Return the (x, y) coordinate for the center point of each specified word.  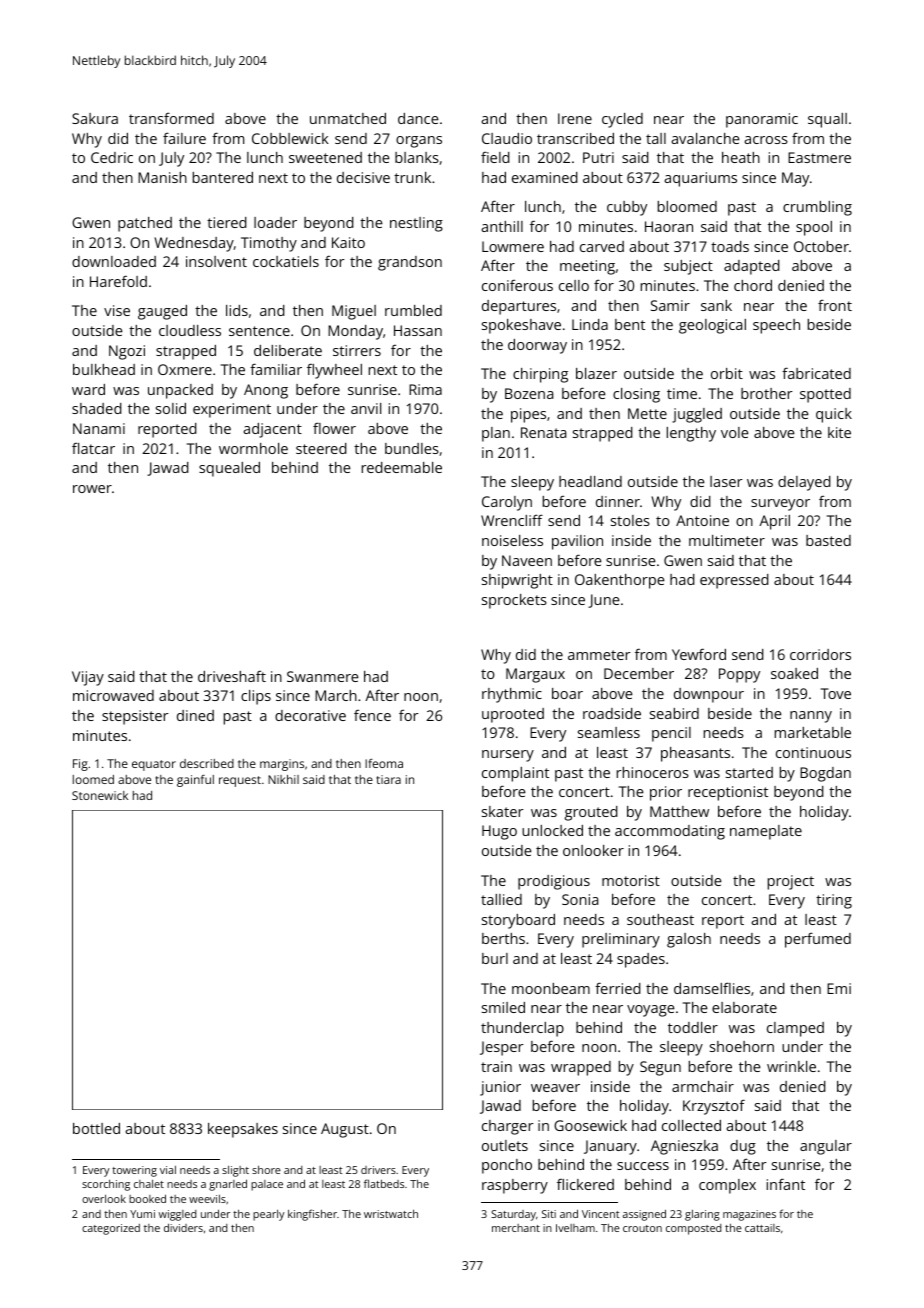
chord (753, 285)
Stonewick (100, 795)
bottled (96, 1128)
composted (693, 1229)
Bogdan (825, 774)
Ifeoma (384, 763)
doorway (537, 346)
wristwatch (391, 1214)
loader (275, 222)
